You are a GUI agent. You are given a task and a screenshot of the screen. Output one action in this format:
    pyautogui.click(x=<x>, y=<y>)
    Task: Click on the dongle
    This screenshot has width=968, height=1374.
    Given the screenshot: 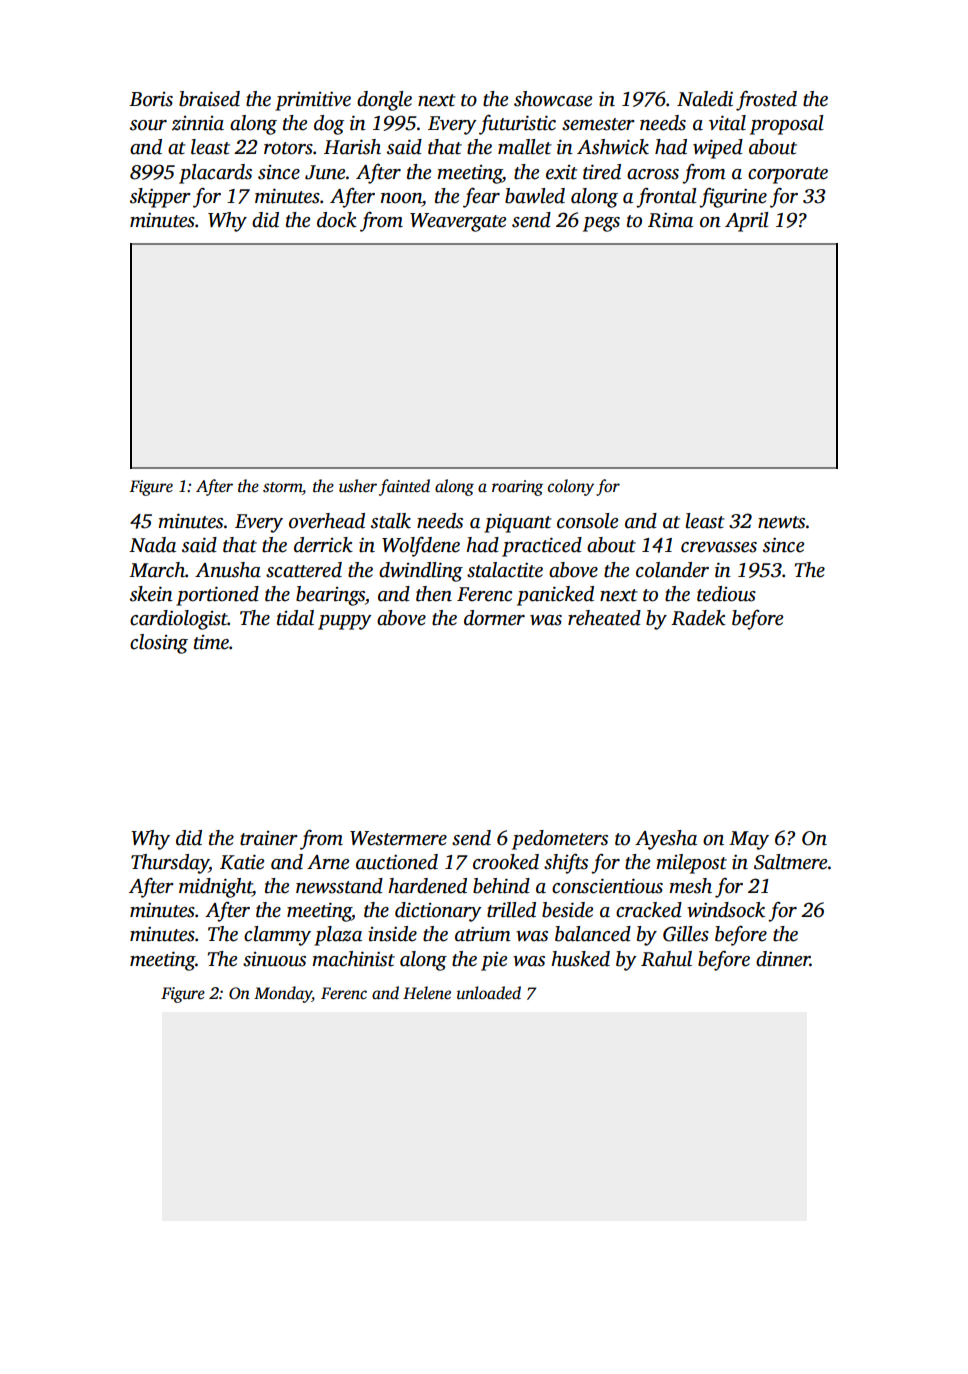 What is the action you would take?
    pyautogui.click(x=384, y=101)
